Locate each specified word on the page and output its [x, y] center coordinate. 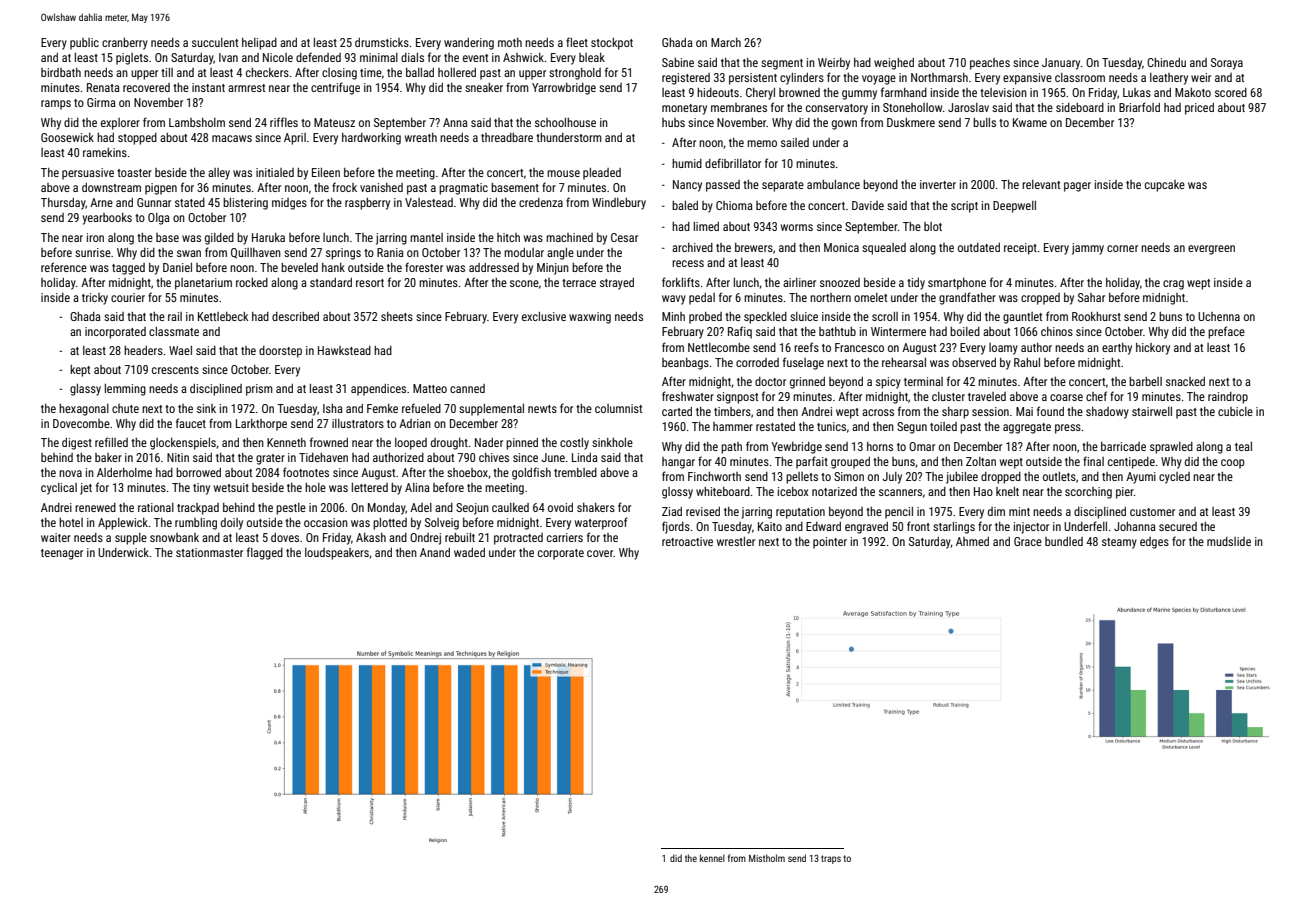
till [167, 72]
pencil [899, 513]
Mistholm [767, 858]
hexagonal [84, 410]
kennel [712, 858]
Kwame [1030, 122]
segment [782, 64]
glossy [677, 493]
